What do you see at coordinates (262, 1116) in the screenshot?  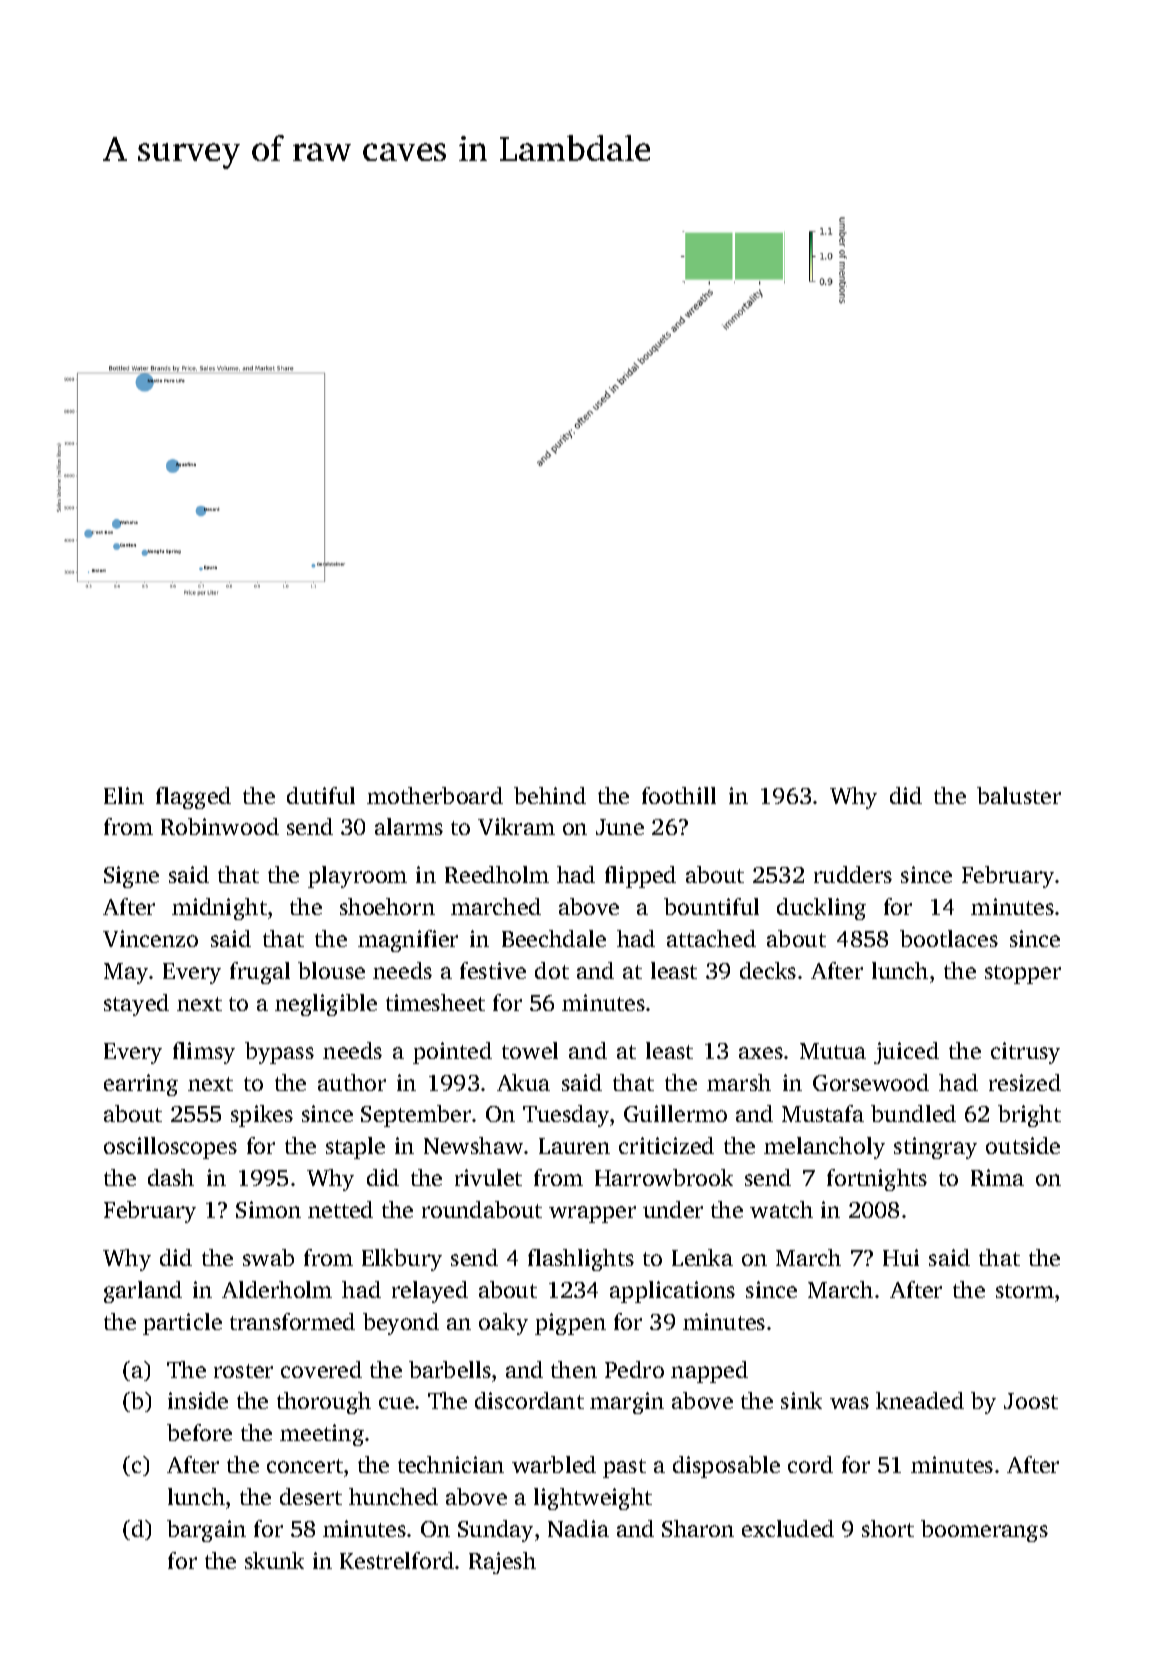 I see `spikes` at bounding box center [262, 1116].
